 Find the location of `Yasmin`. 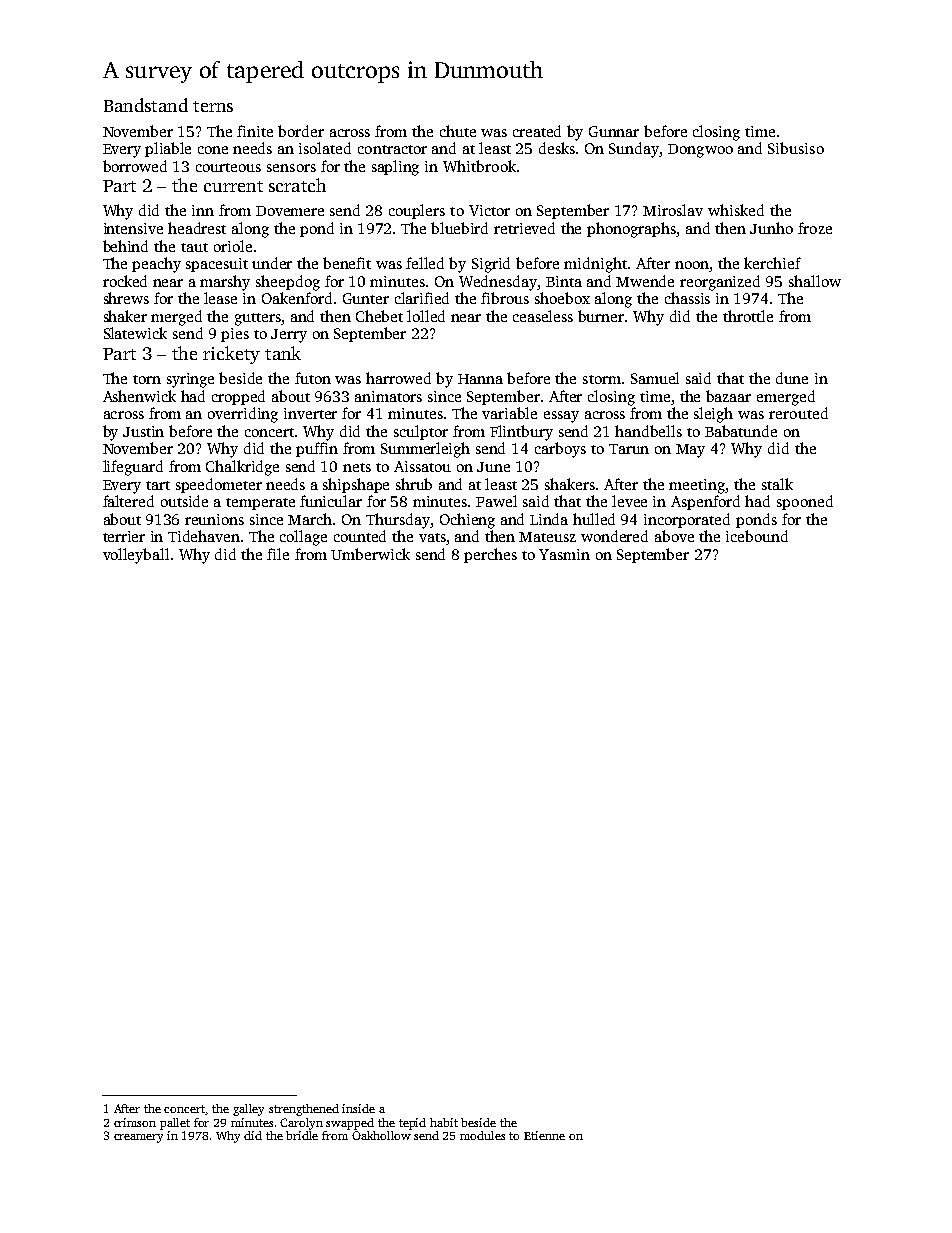

Yasmin is located at coordinates (564, 554).
